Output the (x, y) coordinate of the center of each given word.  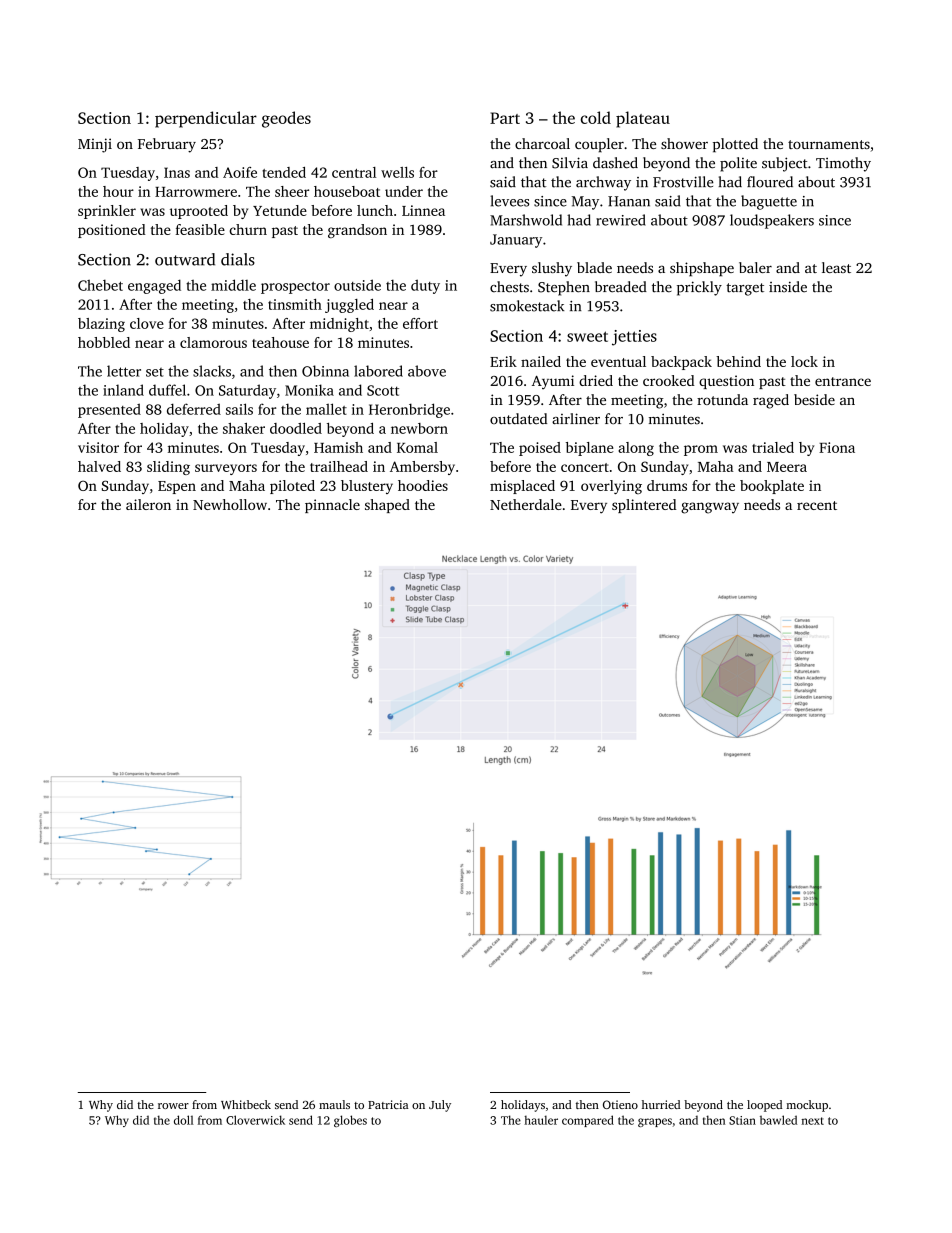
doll (183, 1120)
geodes (286, 119)
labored (378, 371)
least (836, 267)
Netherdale (526, 504)
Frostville (683, 182)
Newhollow (230, 504)
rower (173, 1106)
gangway (710, 508)
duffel (167, 390)
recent (817, 505)
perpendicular (206, 119)
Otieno (620, 1104)
